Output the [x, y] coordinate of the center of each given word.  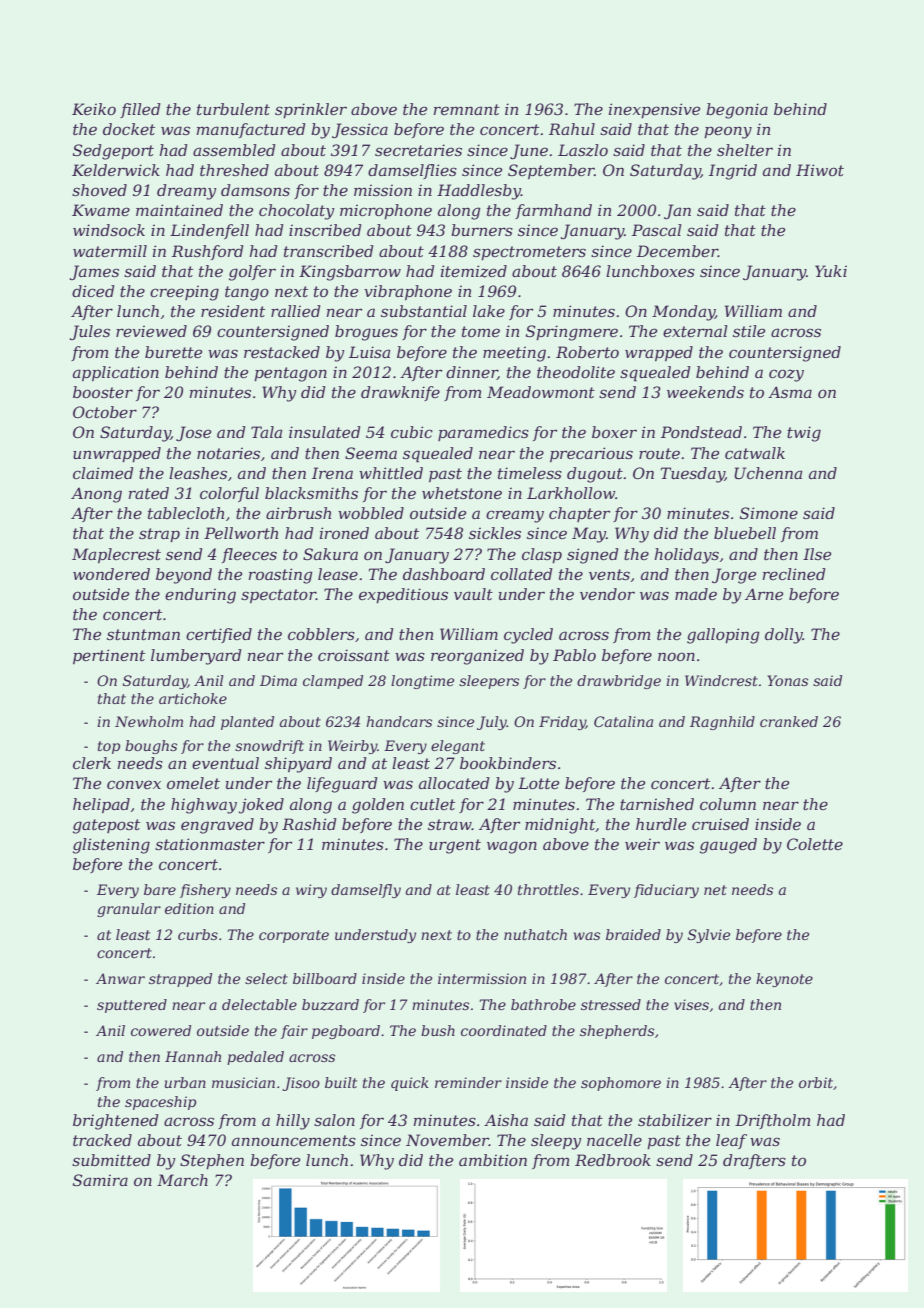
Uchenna [768, 473]
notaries [228, 453]
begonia [737, 111]
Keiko [94, 109]
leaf [731, 1141]
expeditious [403, 595]
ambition [493, 1160]
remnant [467, 109]
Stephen [212, 1161]
